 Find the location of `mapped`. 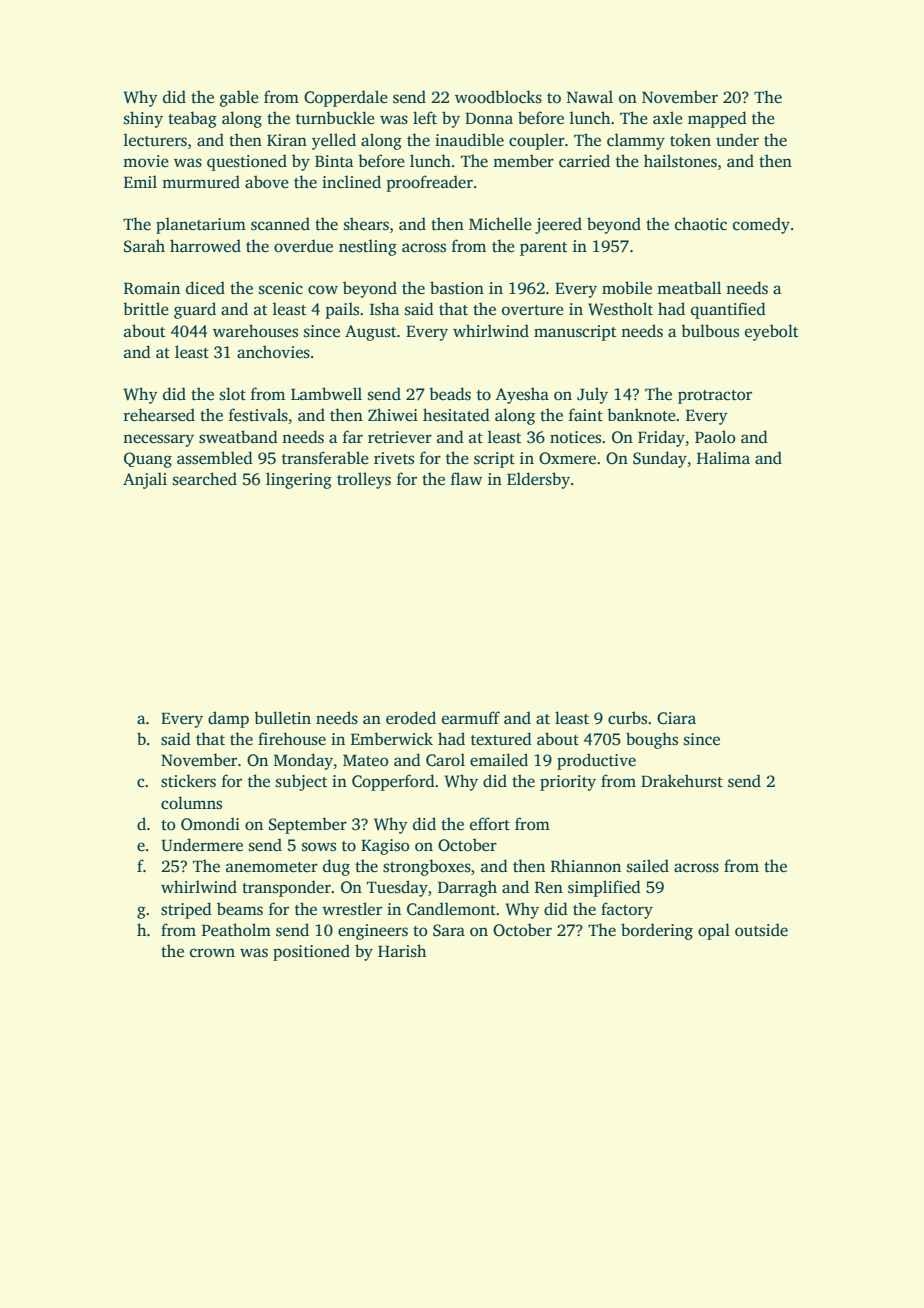

mapped is located at coordinates (717, 119).
